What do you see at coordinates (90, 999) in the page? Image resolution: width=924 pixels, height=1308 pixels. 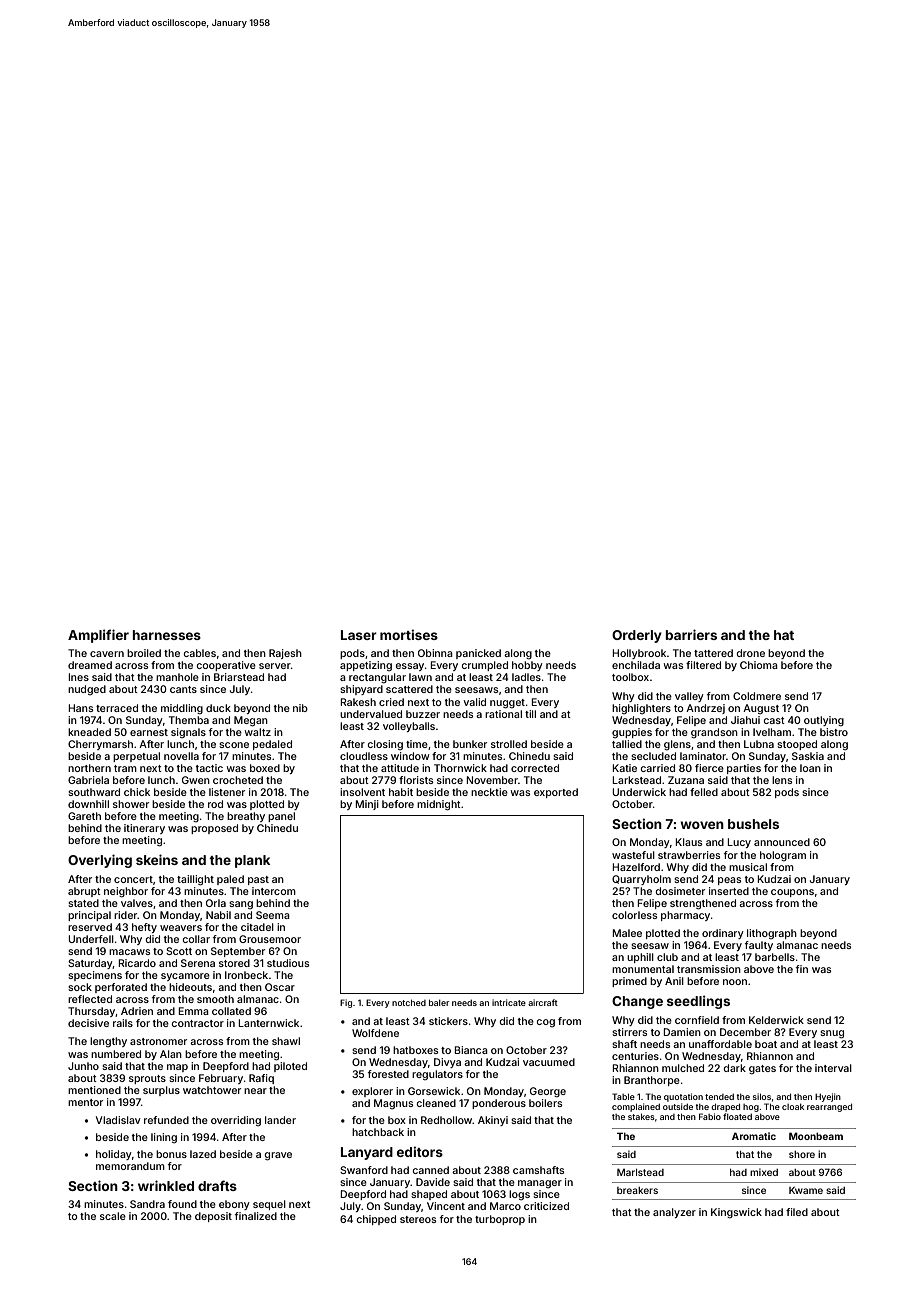 I see `reflected` at bounding box center [90, 999].
